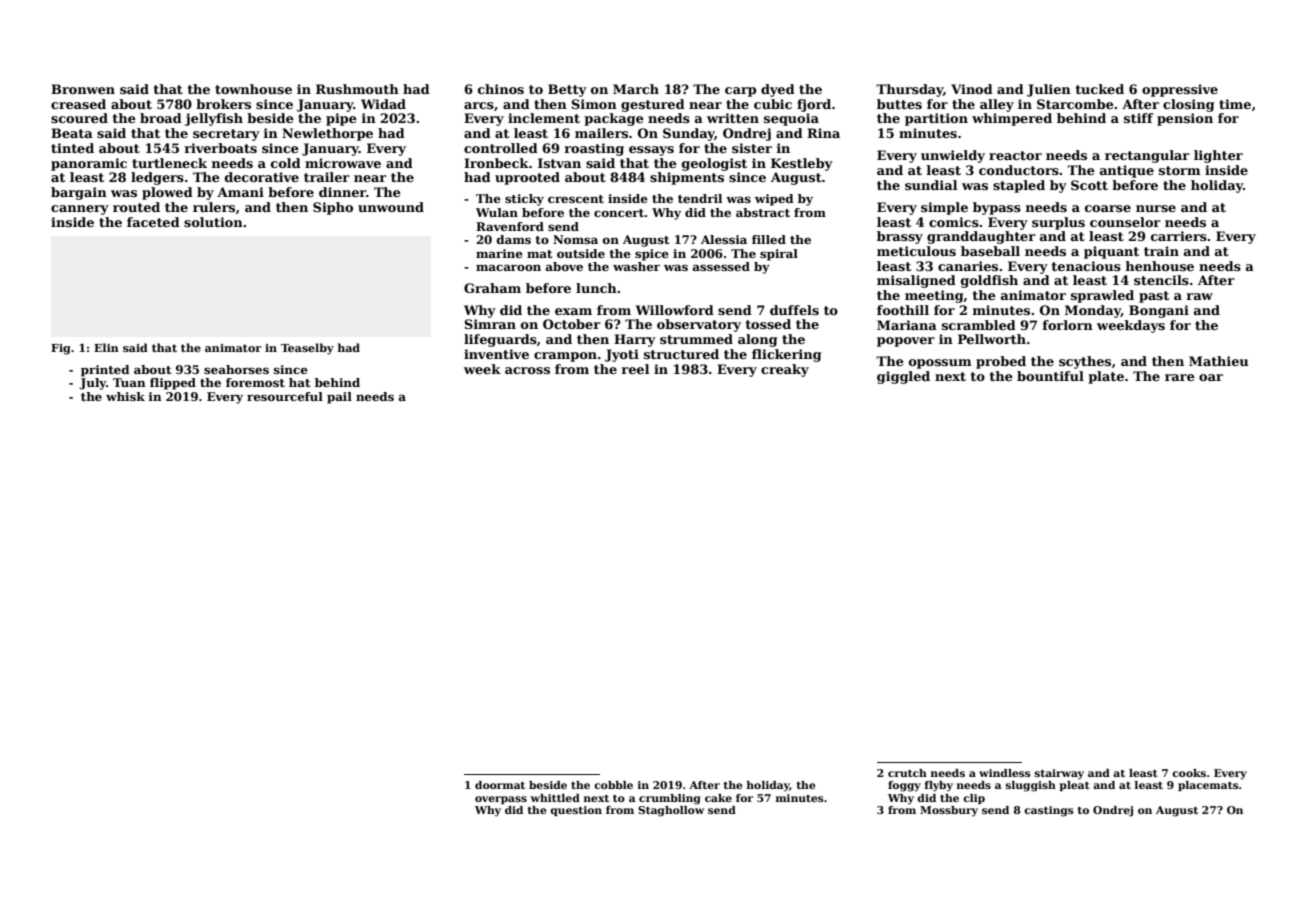  I want to click on carriers, so click(1179, 236).
